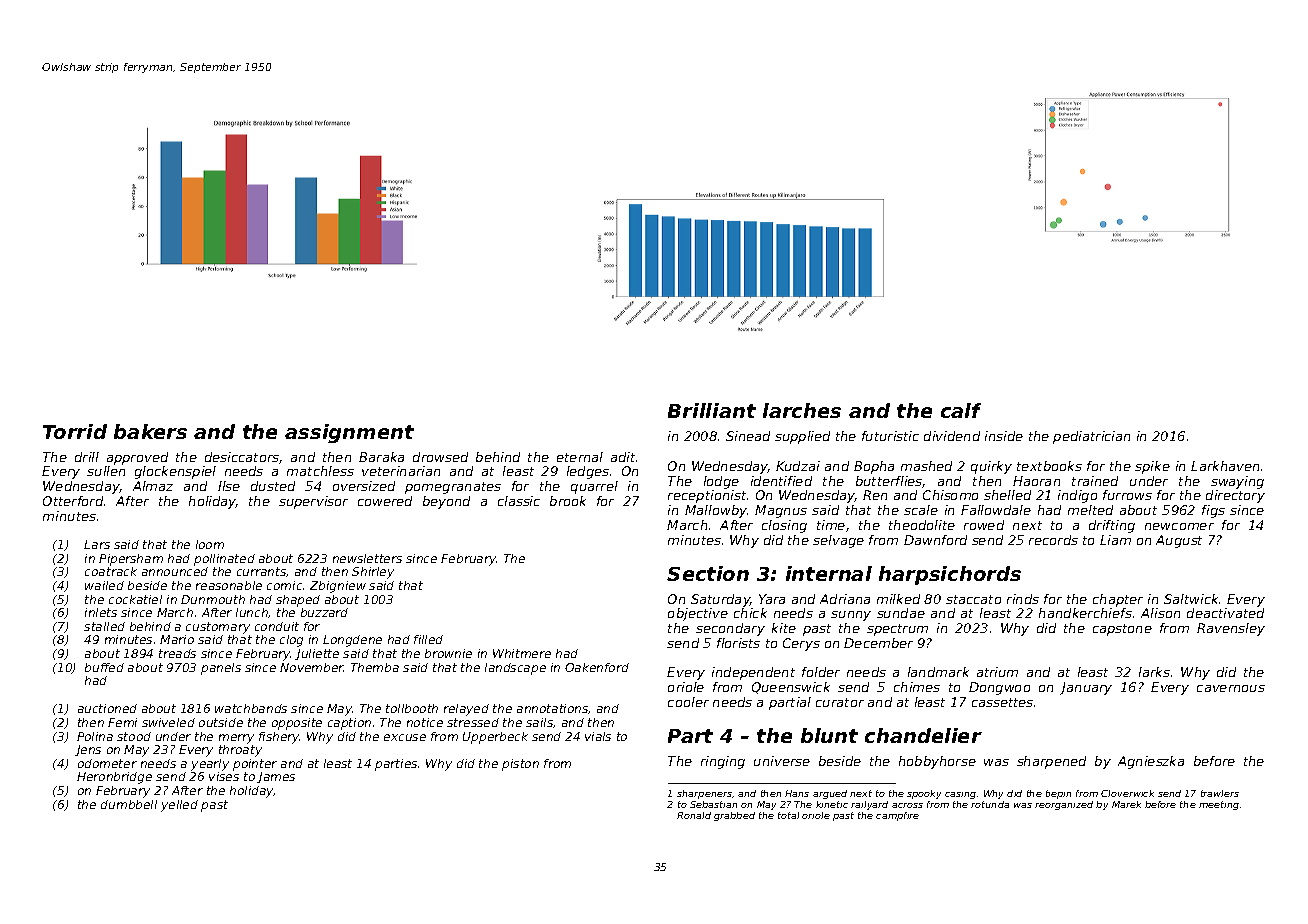 The height and width of the page is (924, 1308). Describe the element at coordinates (1127, 793) in the page. I see `Cloverwick` at that location.
